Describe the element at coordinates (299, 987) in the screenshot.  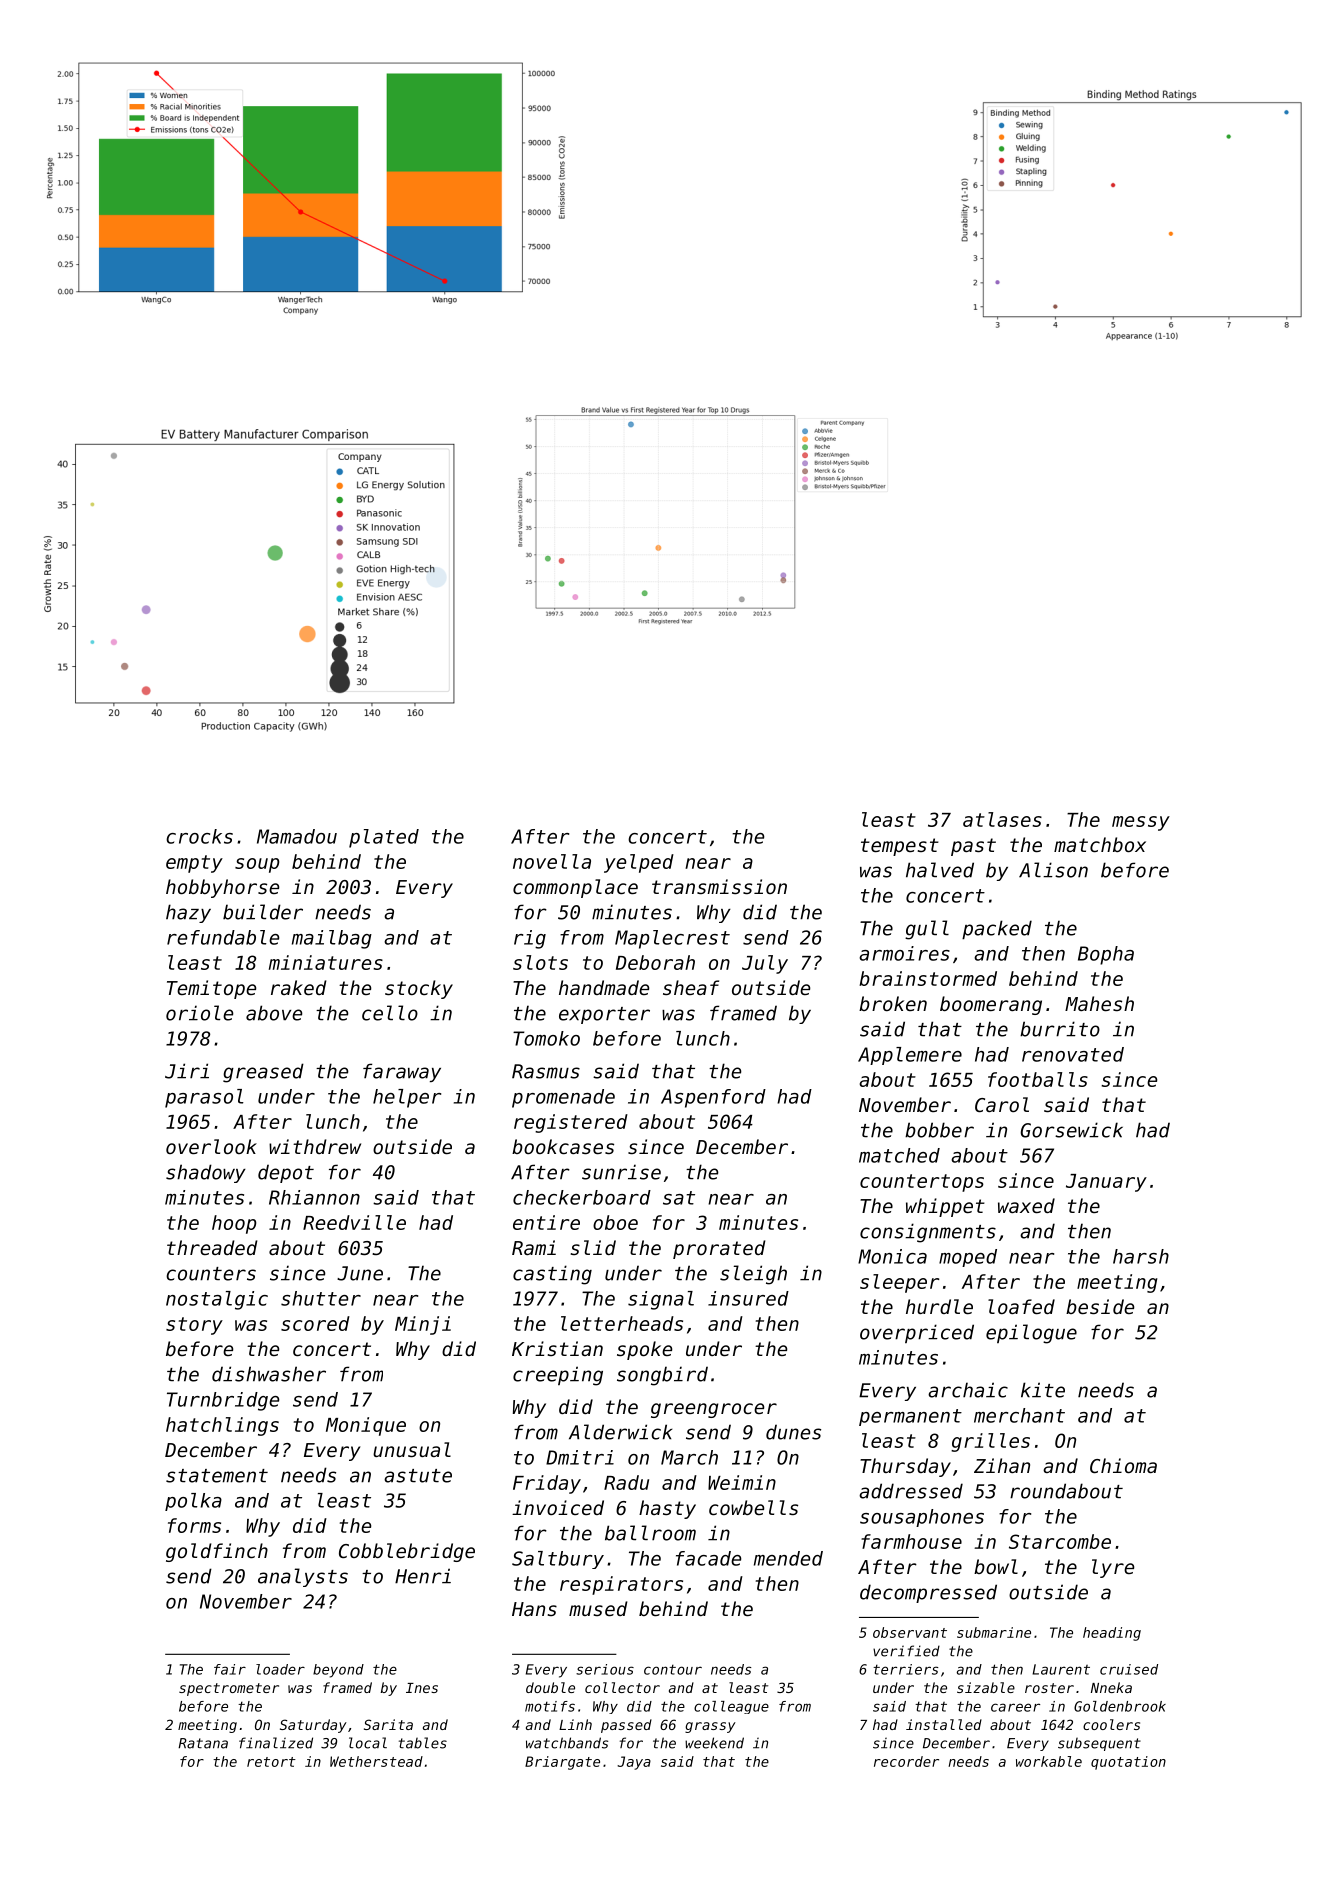
I see `raked` at that location.
